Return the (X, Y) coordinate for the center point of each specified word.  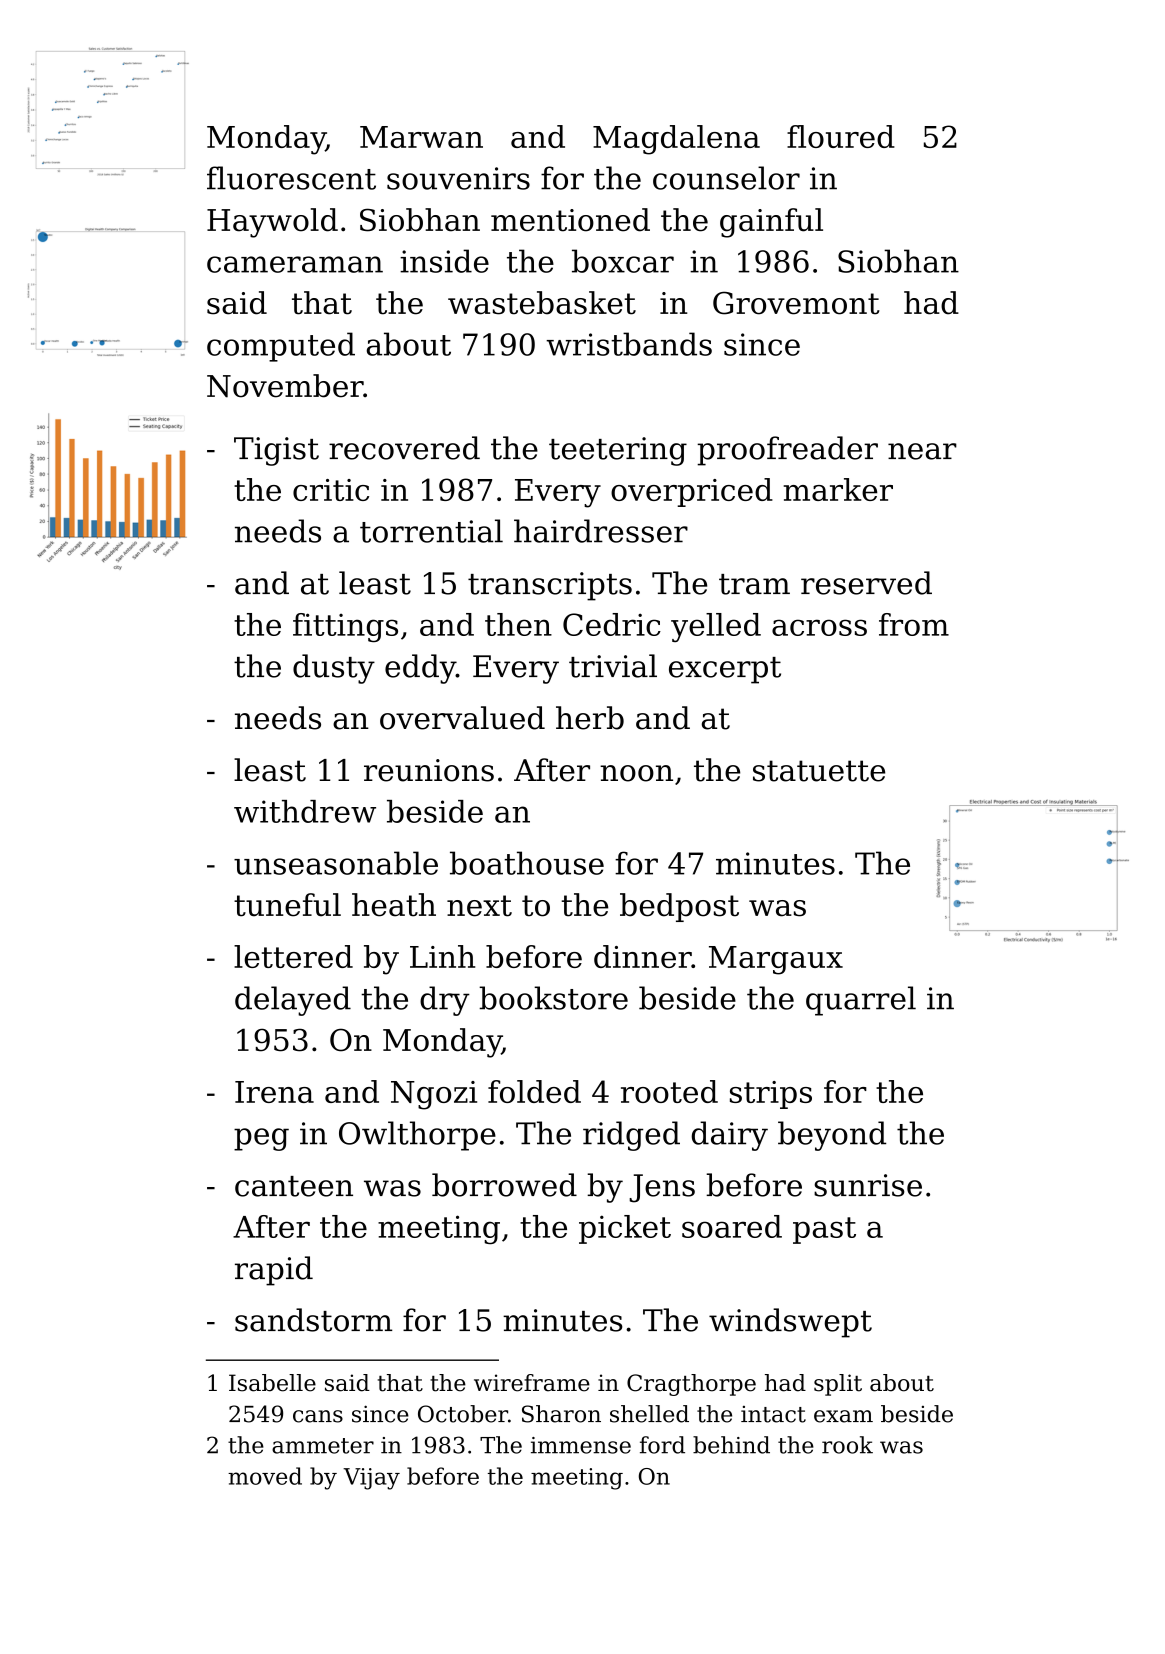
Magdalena (676, 140)
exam (843, 1416)
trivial (613, 666)
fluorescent (291, 178)
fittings (345, 627)
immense (581, 1445)
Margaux (776, 960)
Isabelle (272, 1383)
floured (841, 136)
